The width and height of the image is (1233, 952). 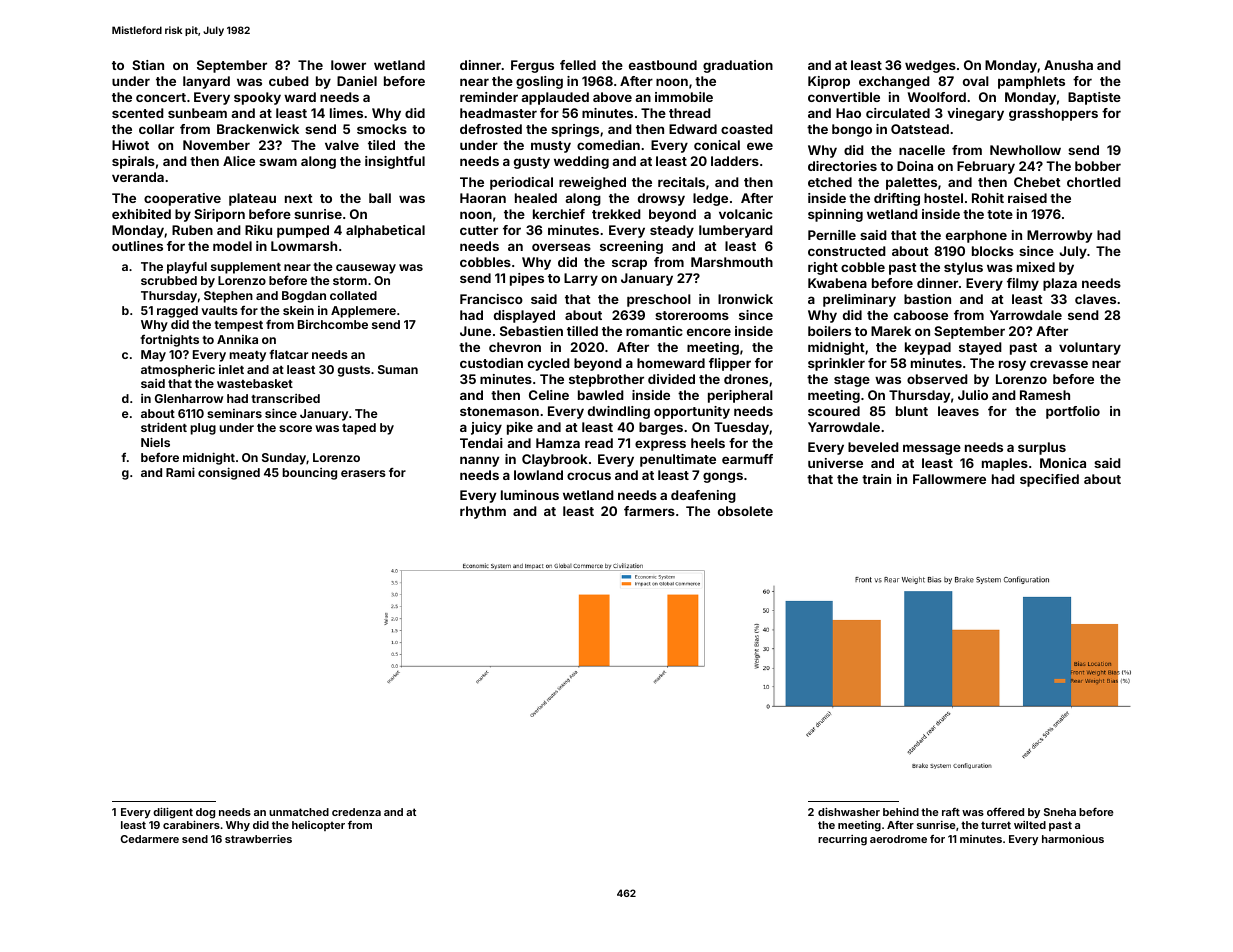 What do you see at coordinates (180, 472) in the image?
I see `Rami` at bounding box center [180, 472].
